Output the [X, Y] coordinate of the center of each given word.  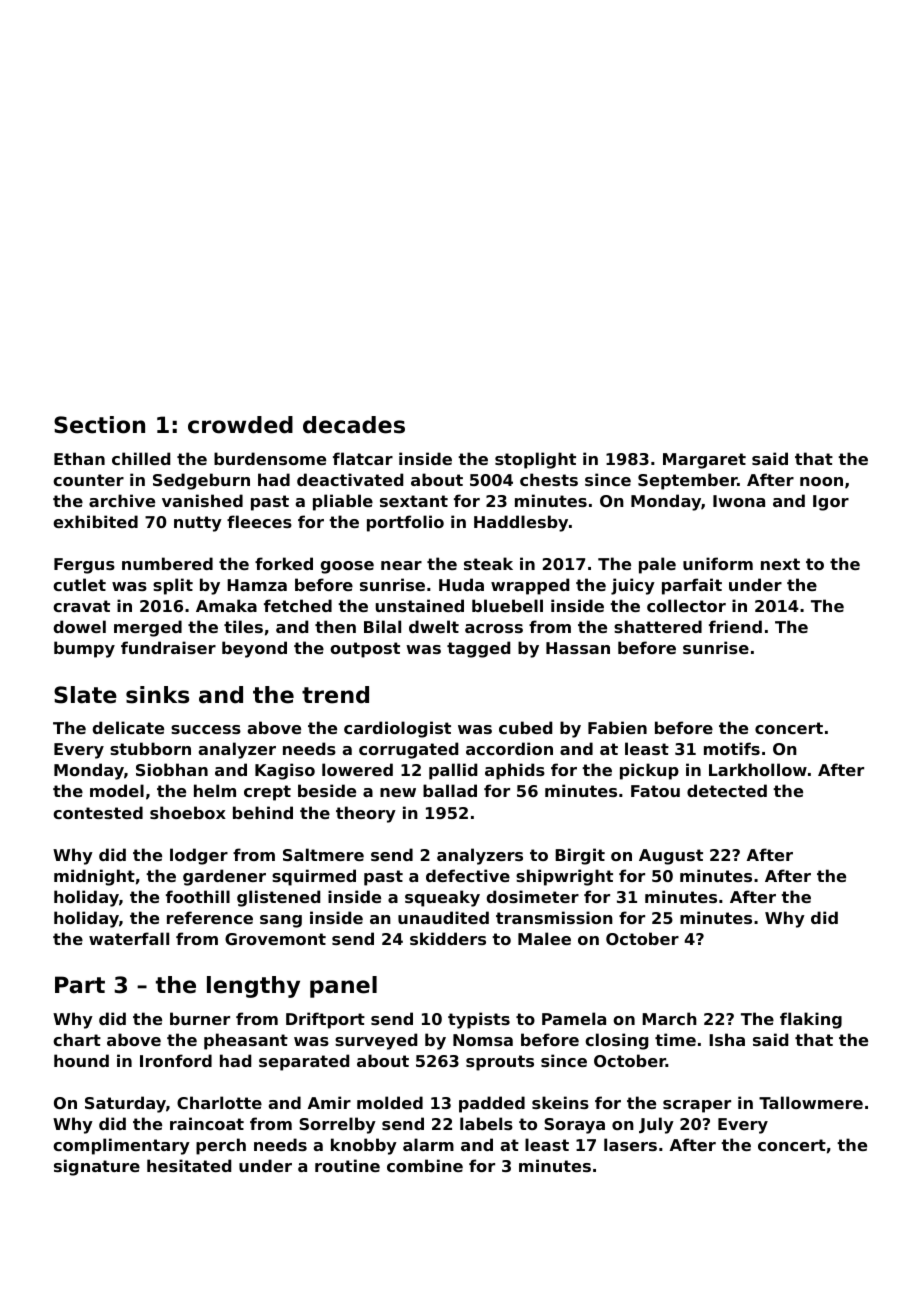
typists [479, 1020]
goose [347, 567]
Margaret [704, 461]
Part [80, 985]
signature [97, 1167]
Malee [544, 938]
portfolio [405, 523]
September [687, 481]
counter [88, 480]
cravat [81, 606]
